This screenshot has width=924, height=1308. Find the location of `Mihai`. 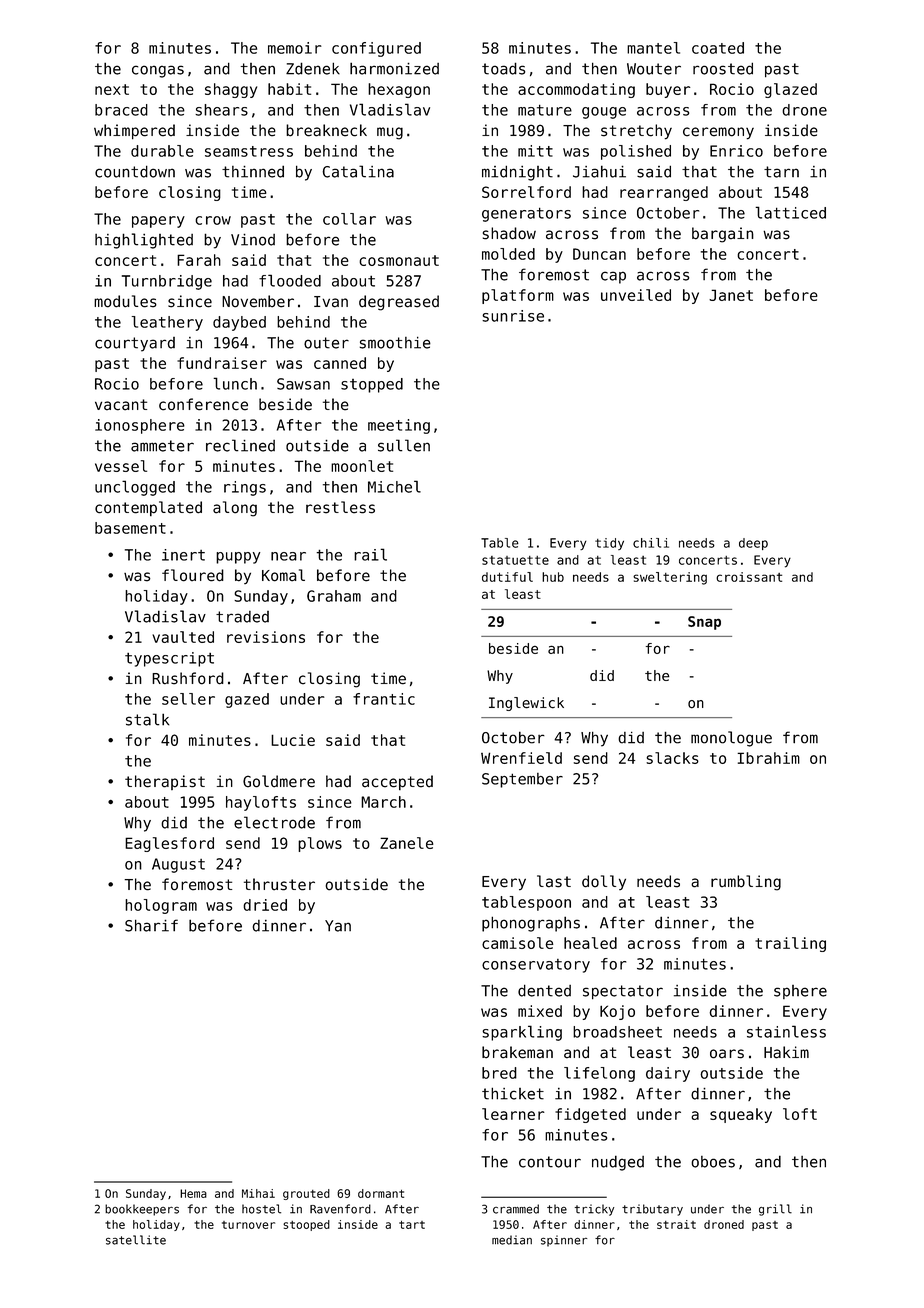

Mihai is located at coordinates (258, 1193).
